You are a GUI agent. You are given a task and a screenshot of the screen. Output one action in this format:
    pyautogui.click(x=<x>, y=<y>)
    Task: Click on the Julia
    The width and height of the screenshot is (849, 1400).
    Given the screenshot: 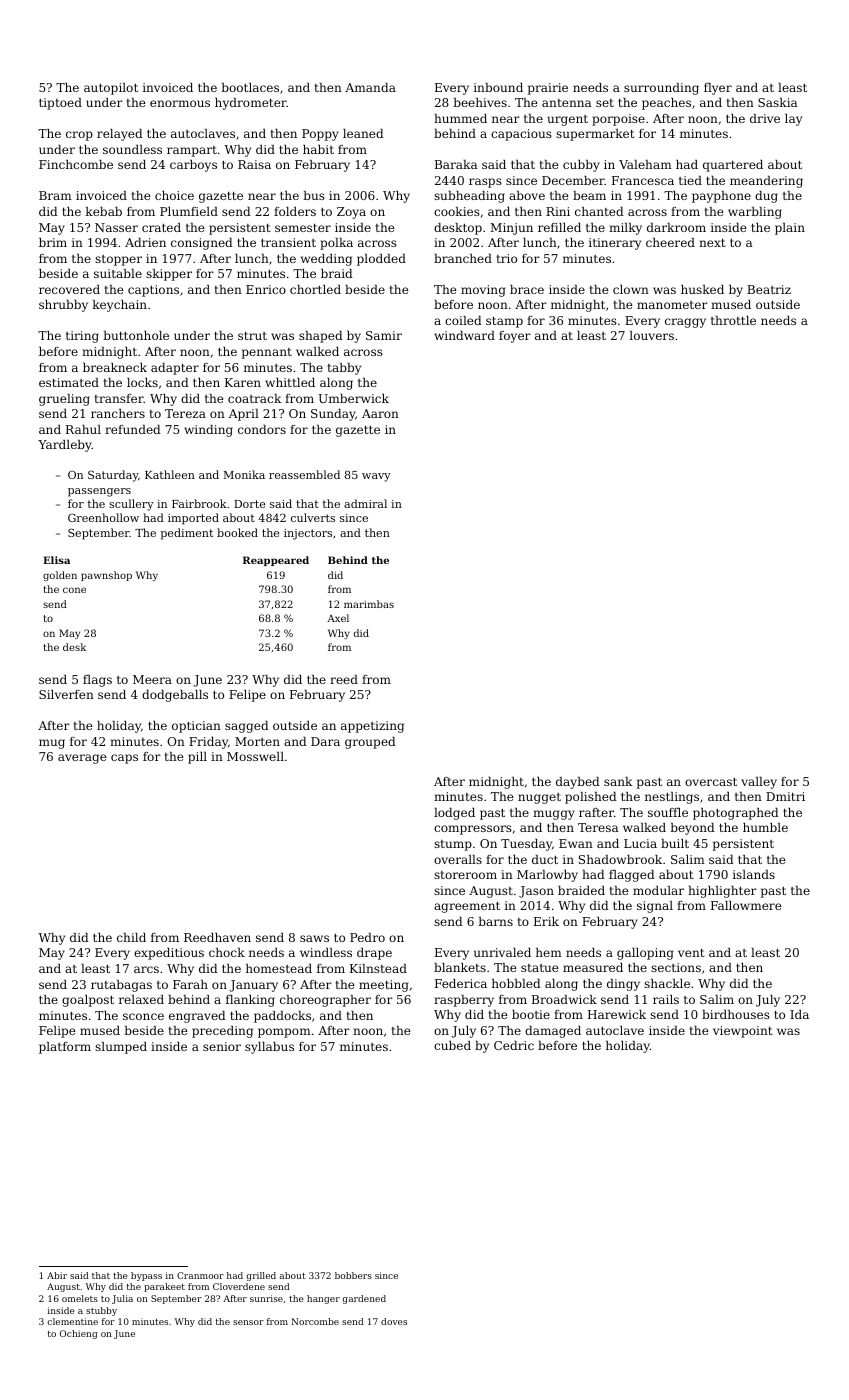 What is the action you would take?
    pyautogui.click(x=122, y=1299)
